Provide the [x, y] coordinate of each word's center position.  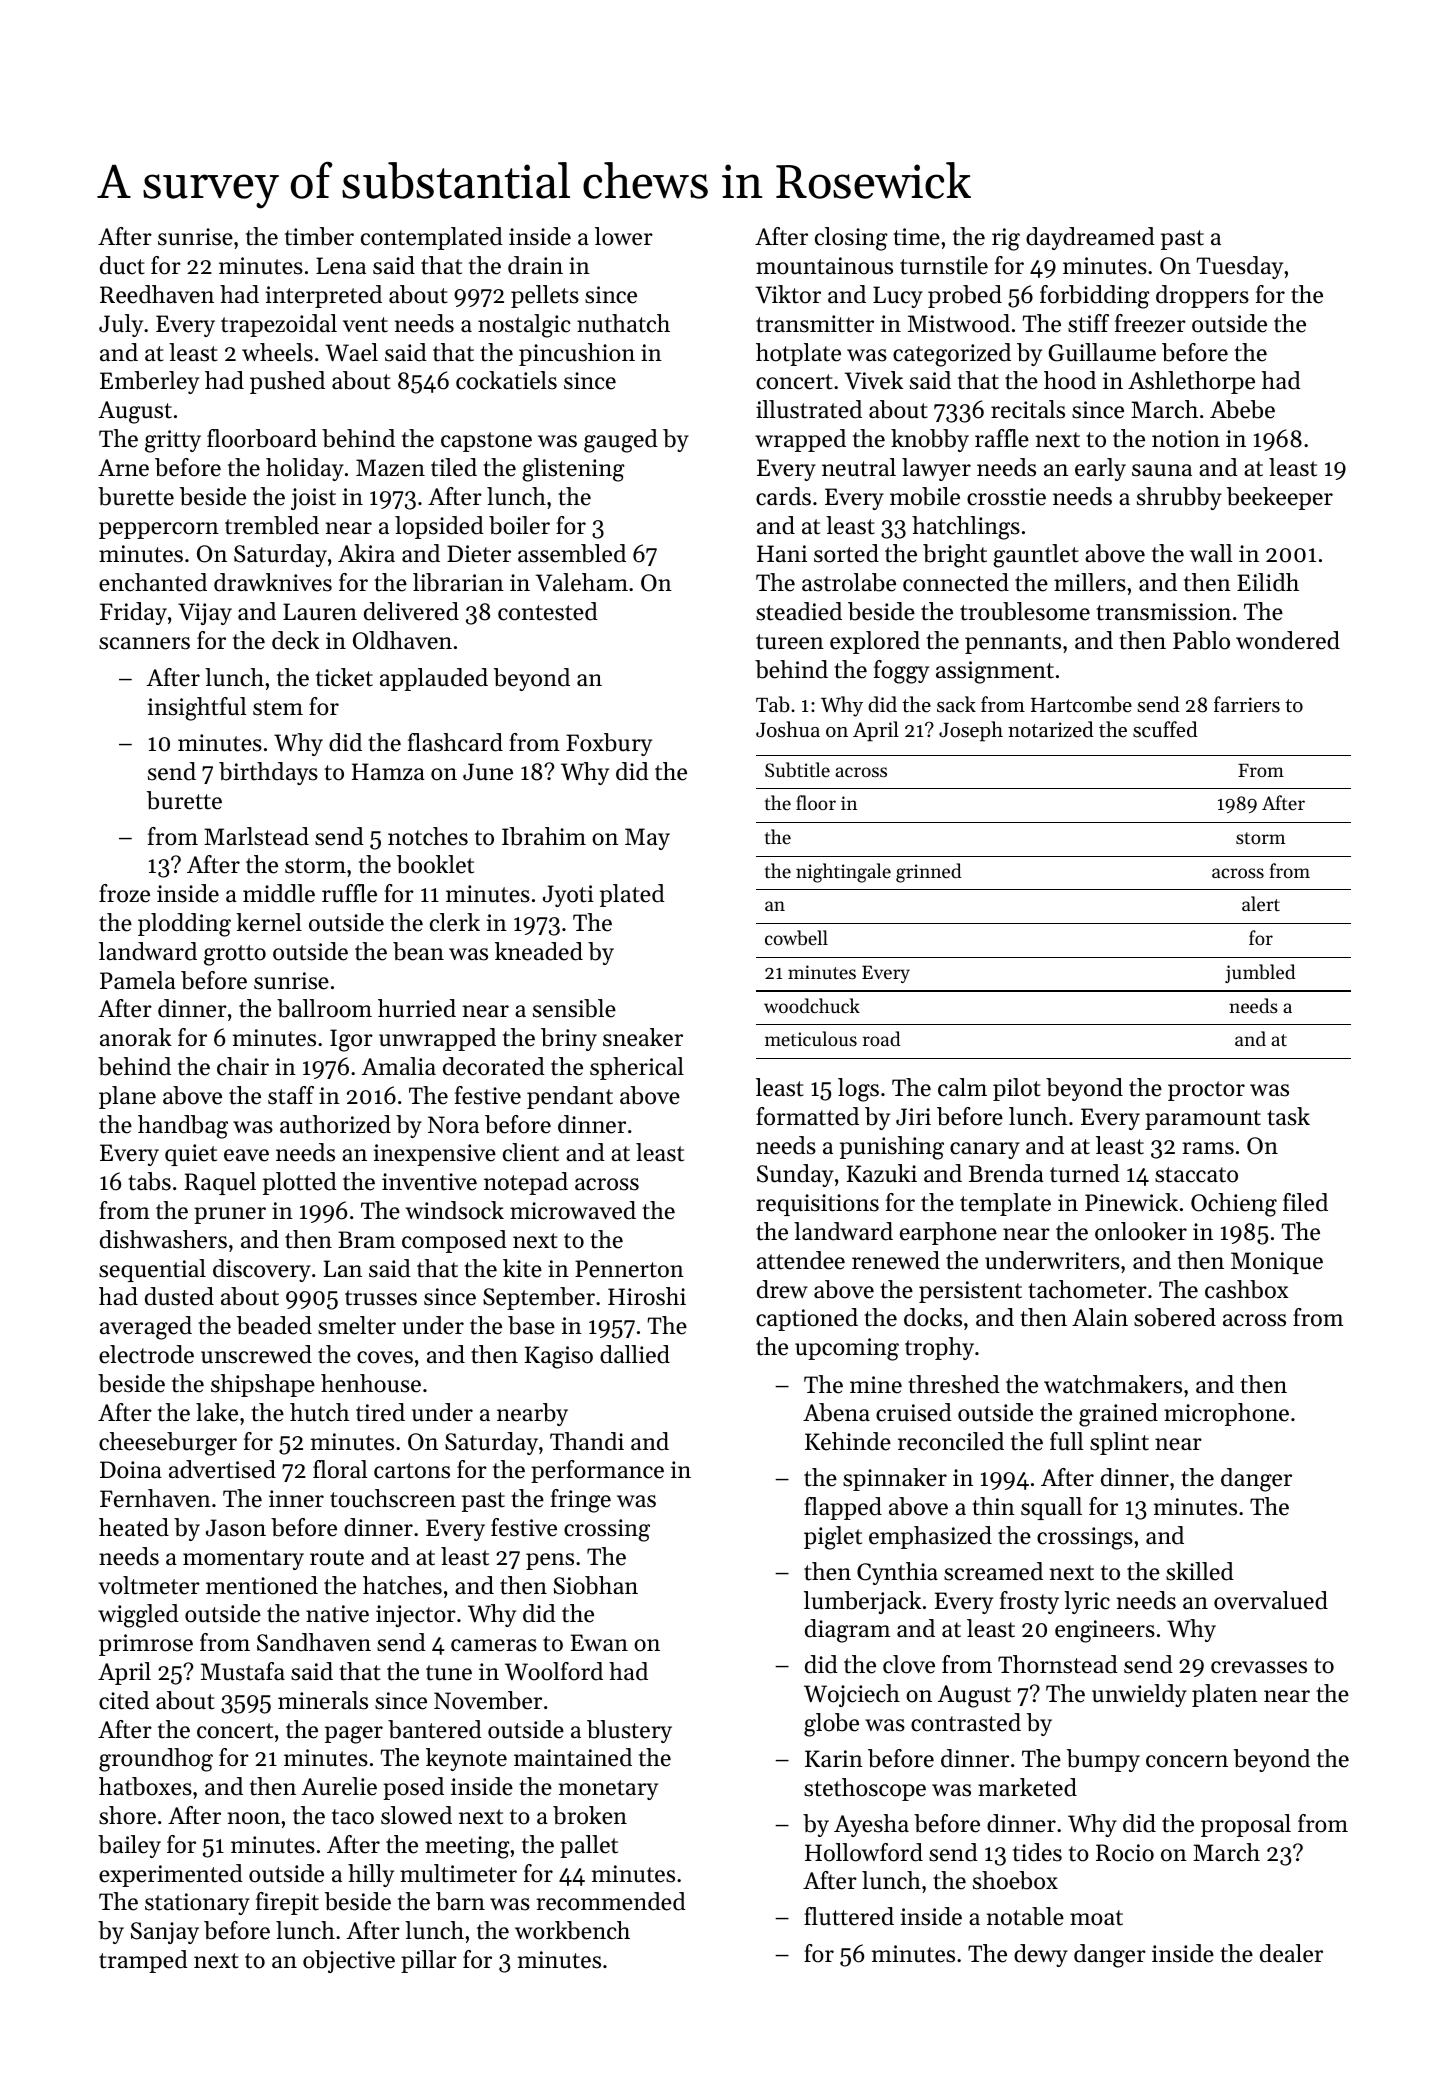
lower [624, 236]
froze [124, 893]
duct [122, 265]
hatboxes [145, 1786]
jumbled [1260, 973]
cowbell [796, 938]
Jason [236, 1528]
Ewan [599, 1642]
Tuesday [1240, 267]
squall [1051, 1508]
